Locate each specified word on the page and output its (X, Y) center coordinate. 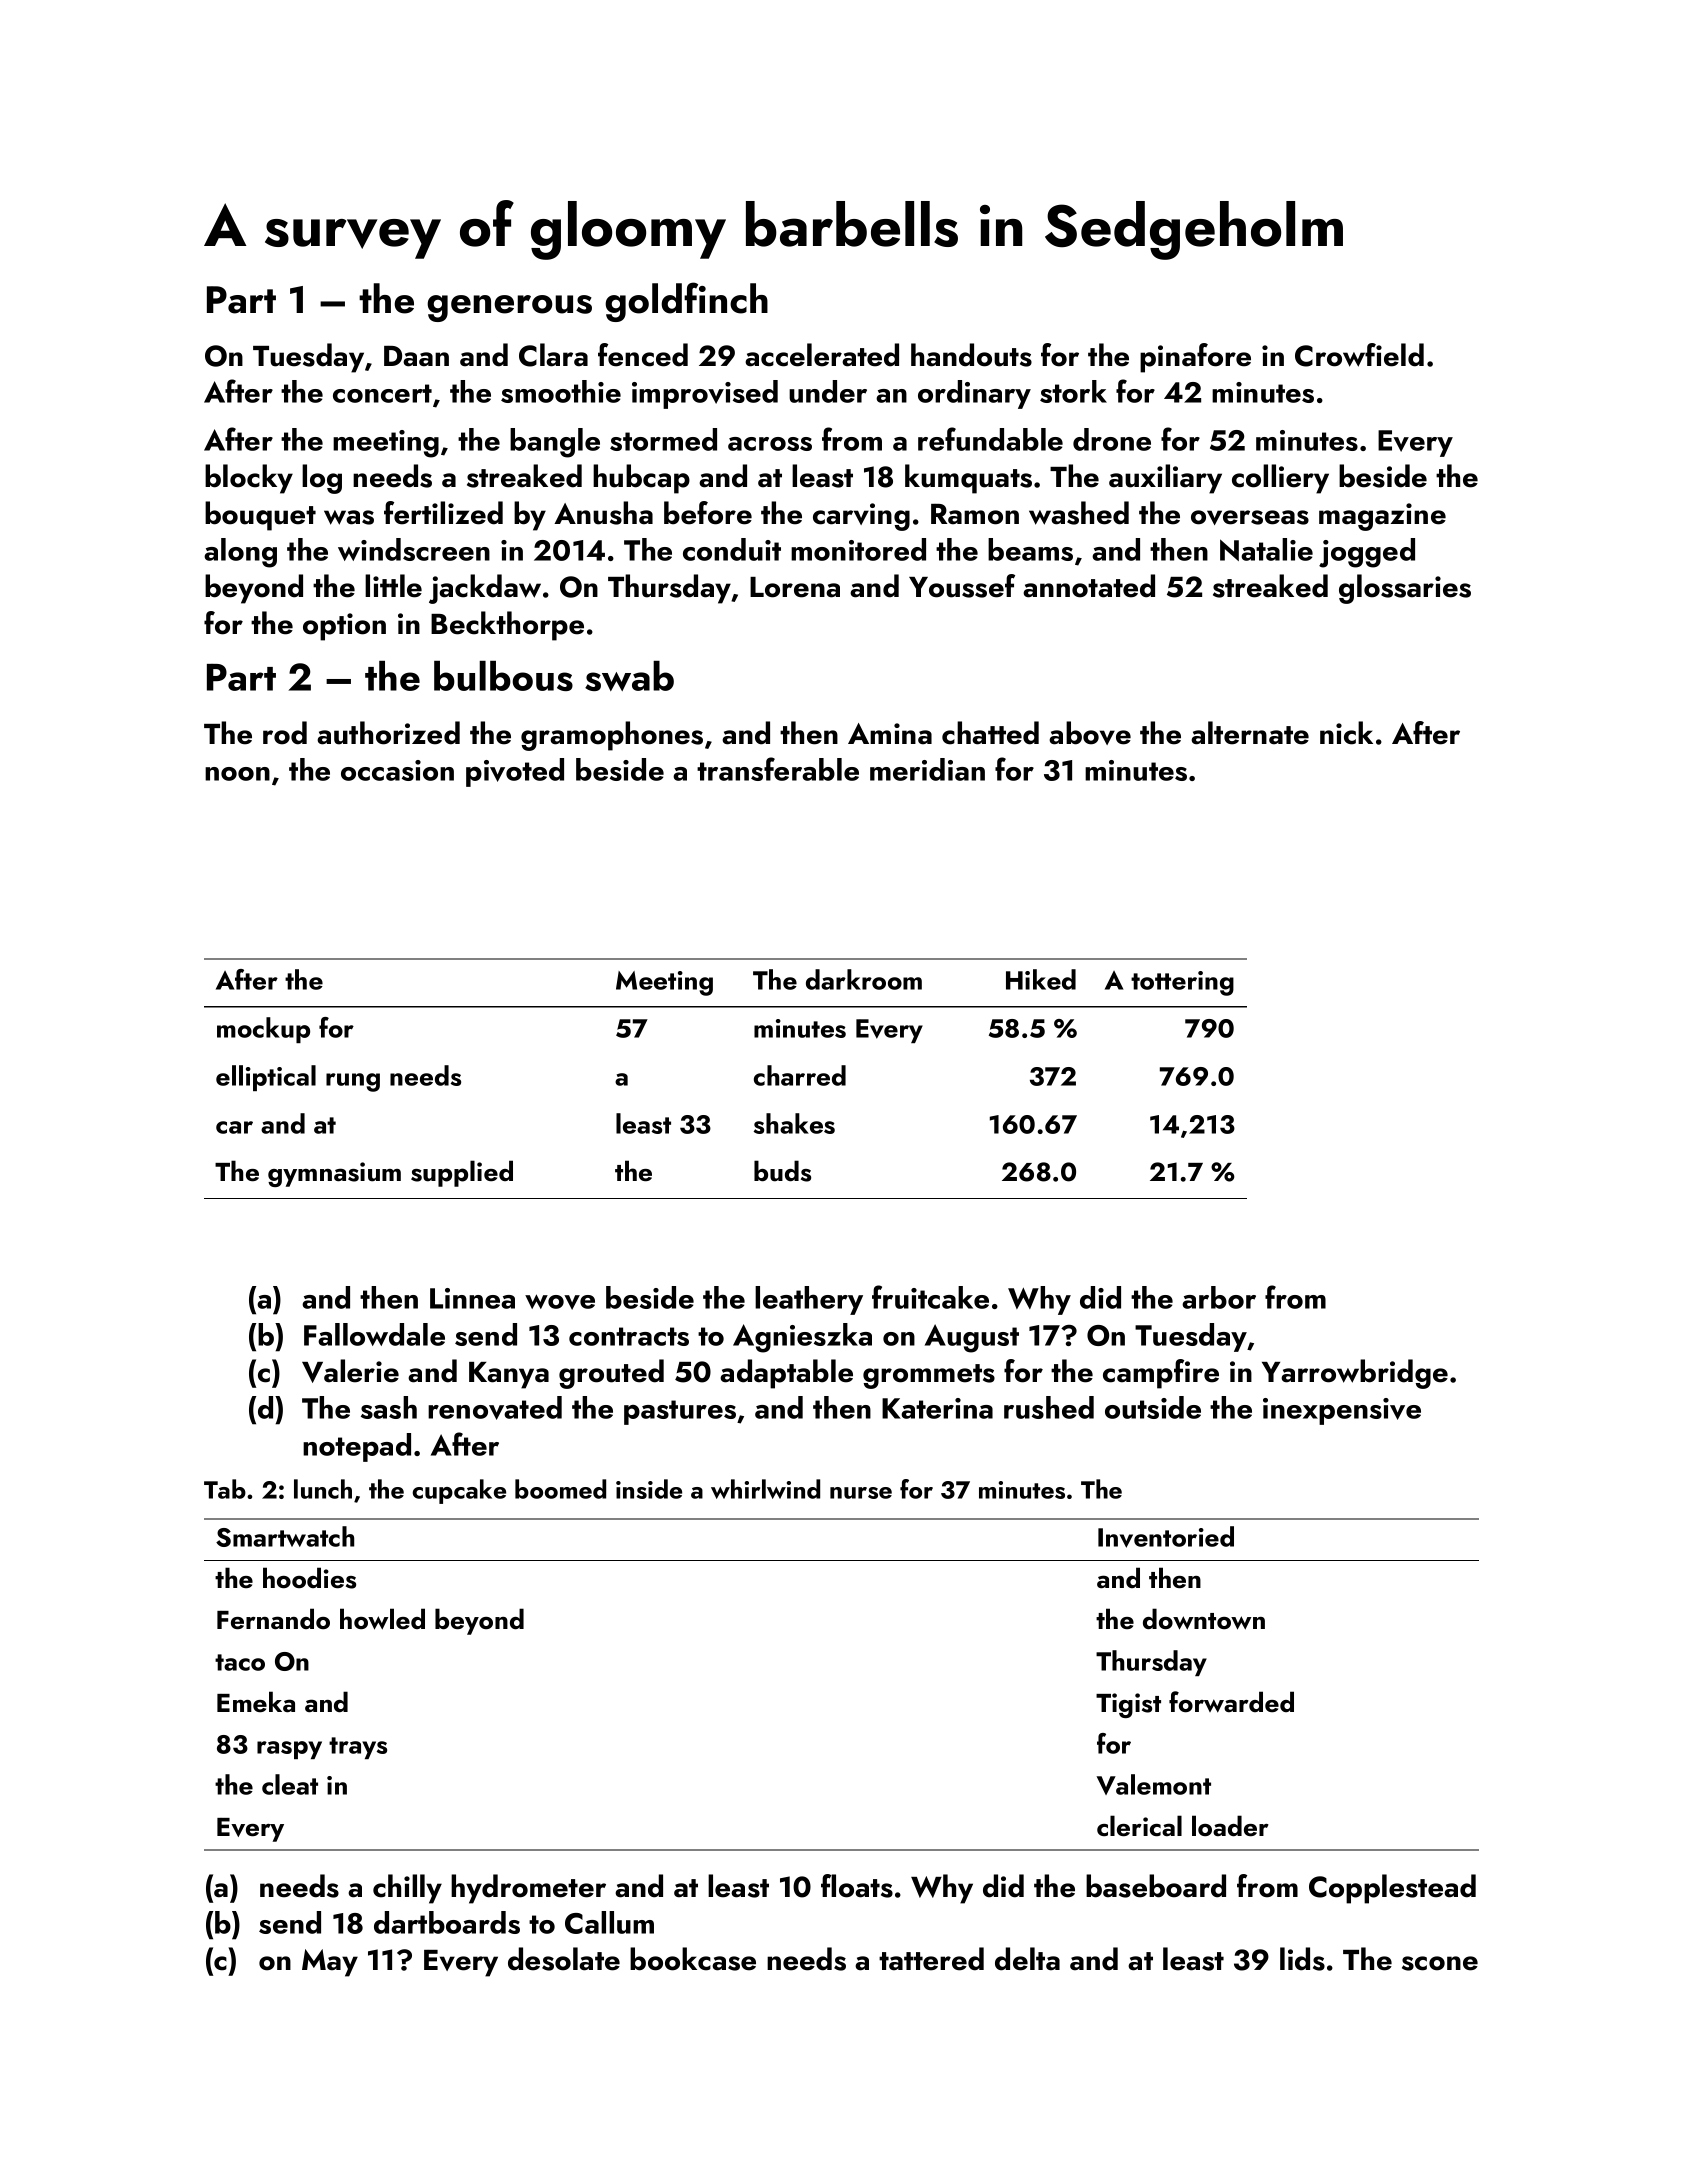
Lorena (795, 587)
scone (1440, 1963)
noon (237, 774)
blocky (249, 479)
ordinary (974, 394)
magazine (1382, 517)
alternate (1250, 733)
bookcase (693, 1959)
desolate (564, 1959)
